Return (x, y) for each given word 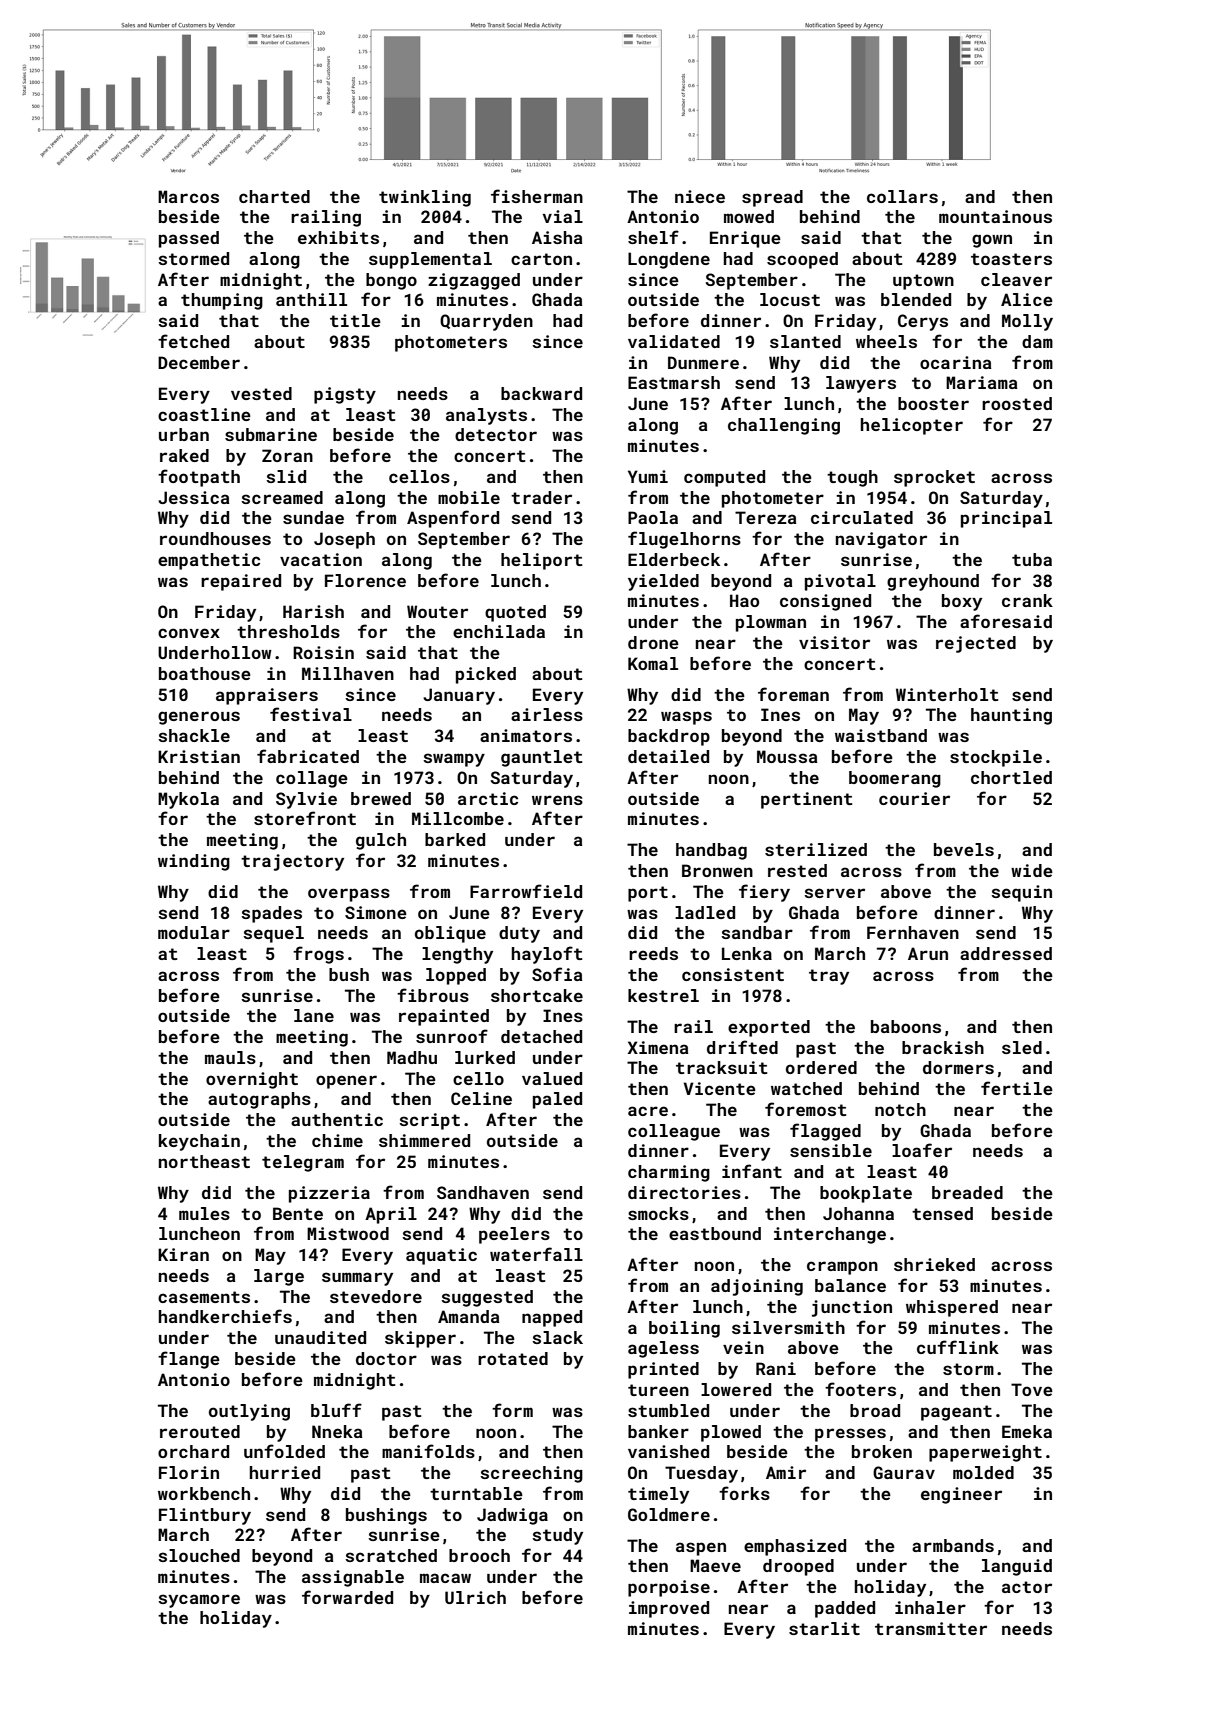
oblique (450, 934)
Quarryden (486, 322)
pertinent (806, 800)
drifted (742, 1047)
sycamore (199, 1601)
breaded (967, 1192)
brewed (381, 798)
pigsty (345, 395)
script (429, 1121)
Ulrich (475, 1597)
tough (852, 478)
